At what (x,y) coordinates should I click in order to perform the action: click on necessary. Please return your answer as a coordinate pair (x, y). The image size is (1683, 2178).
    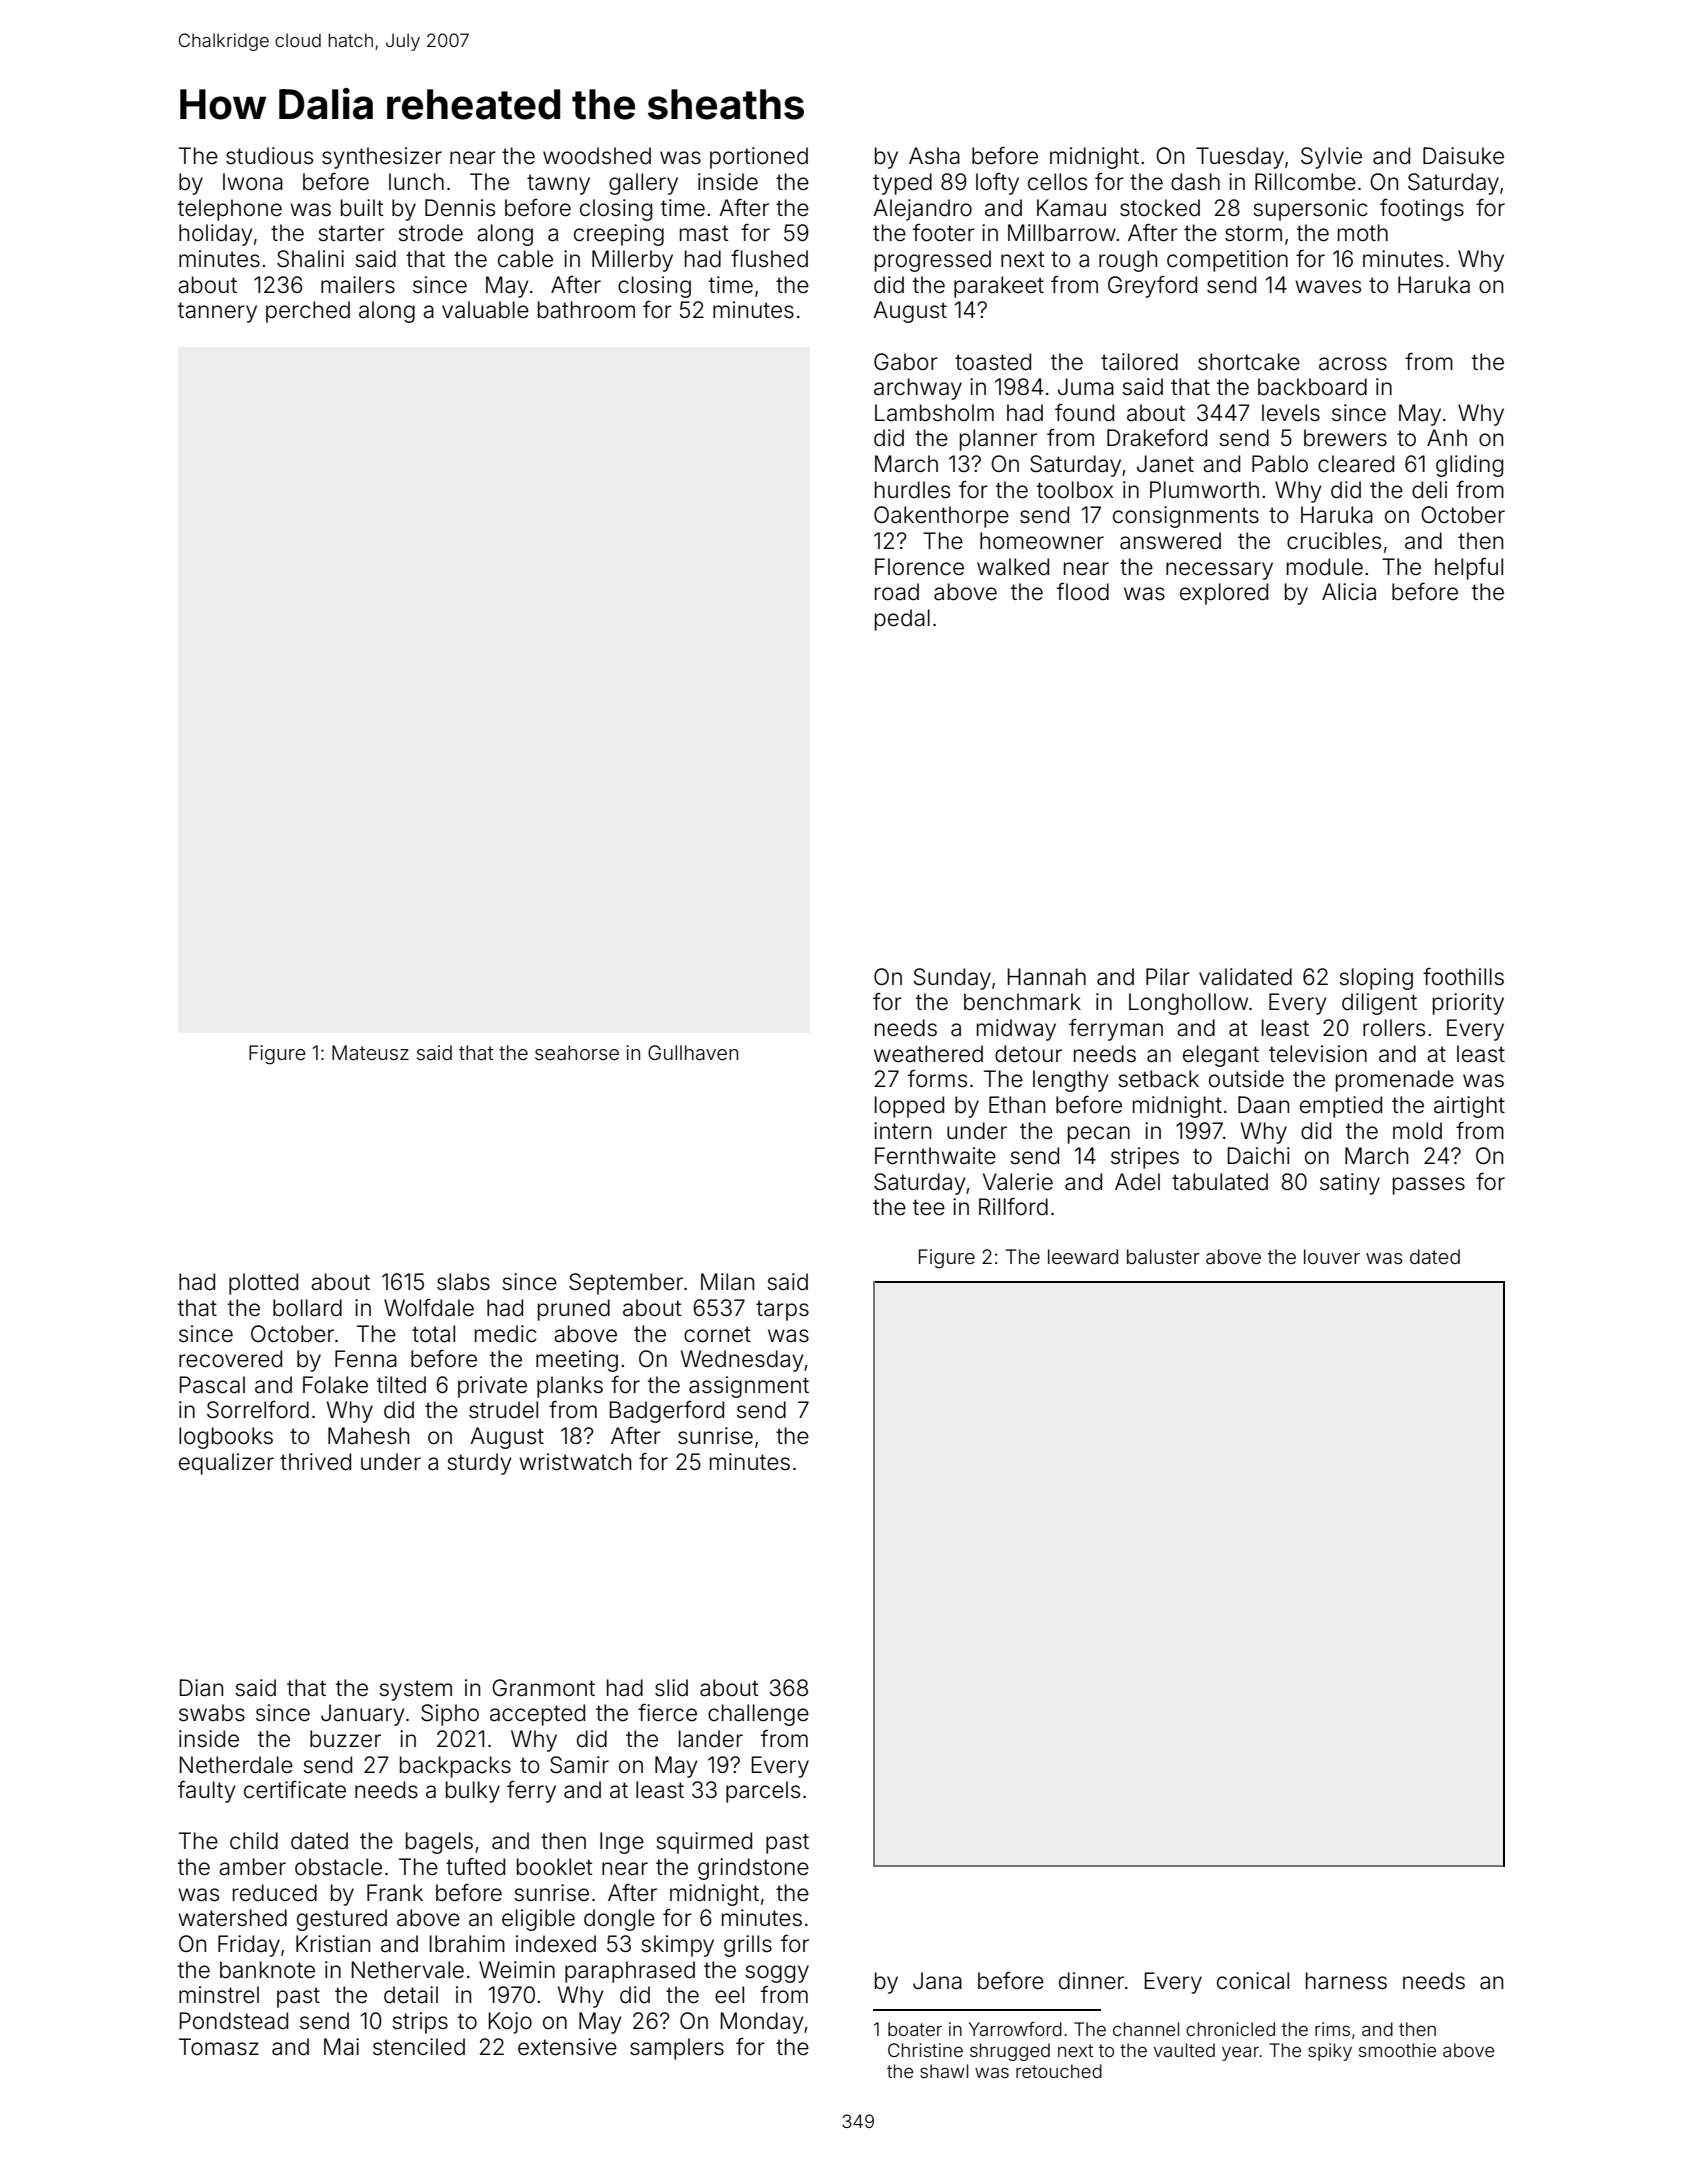
    Looking at the image, I should click on (1219, 571).
